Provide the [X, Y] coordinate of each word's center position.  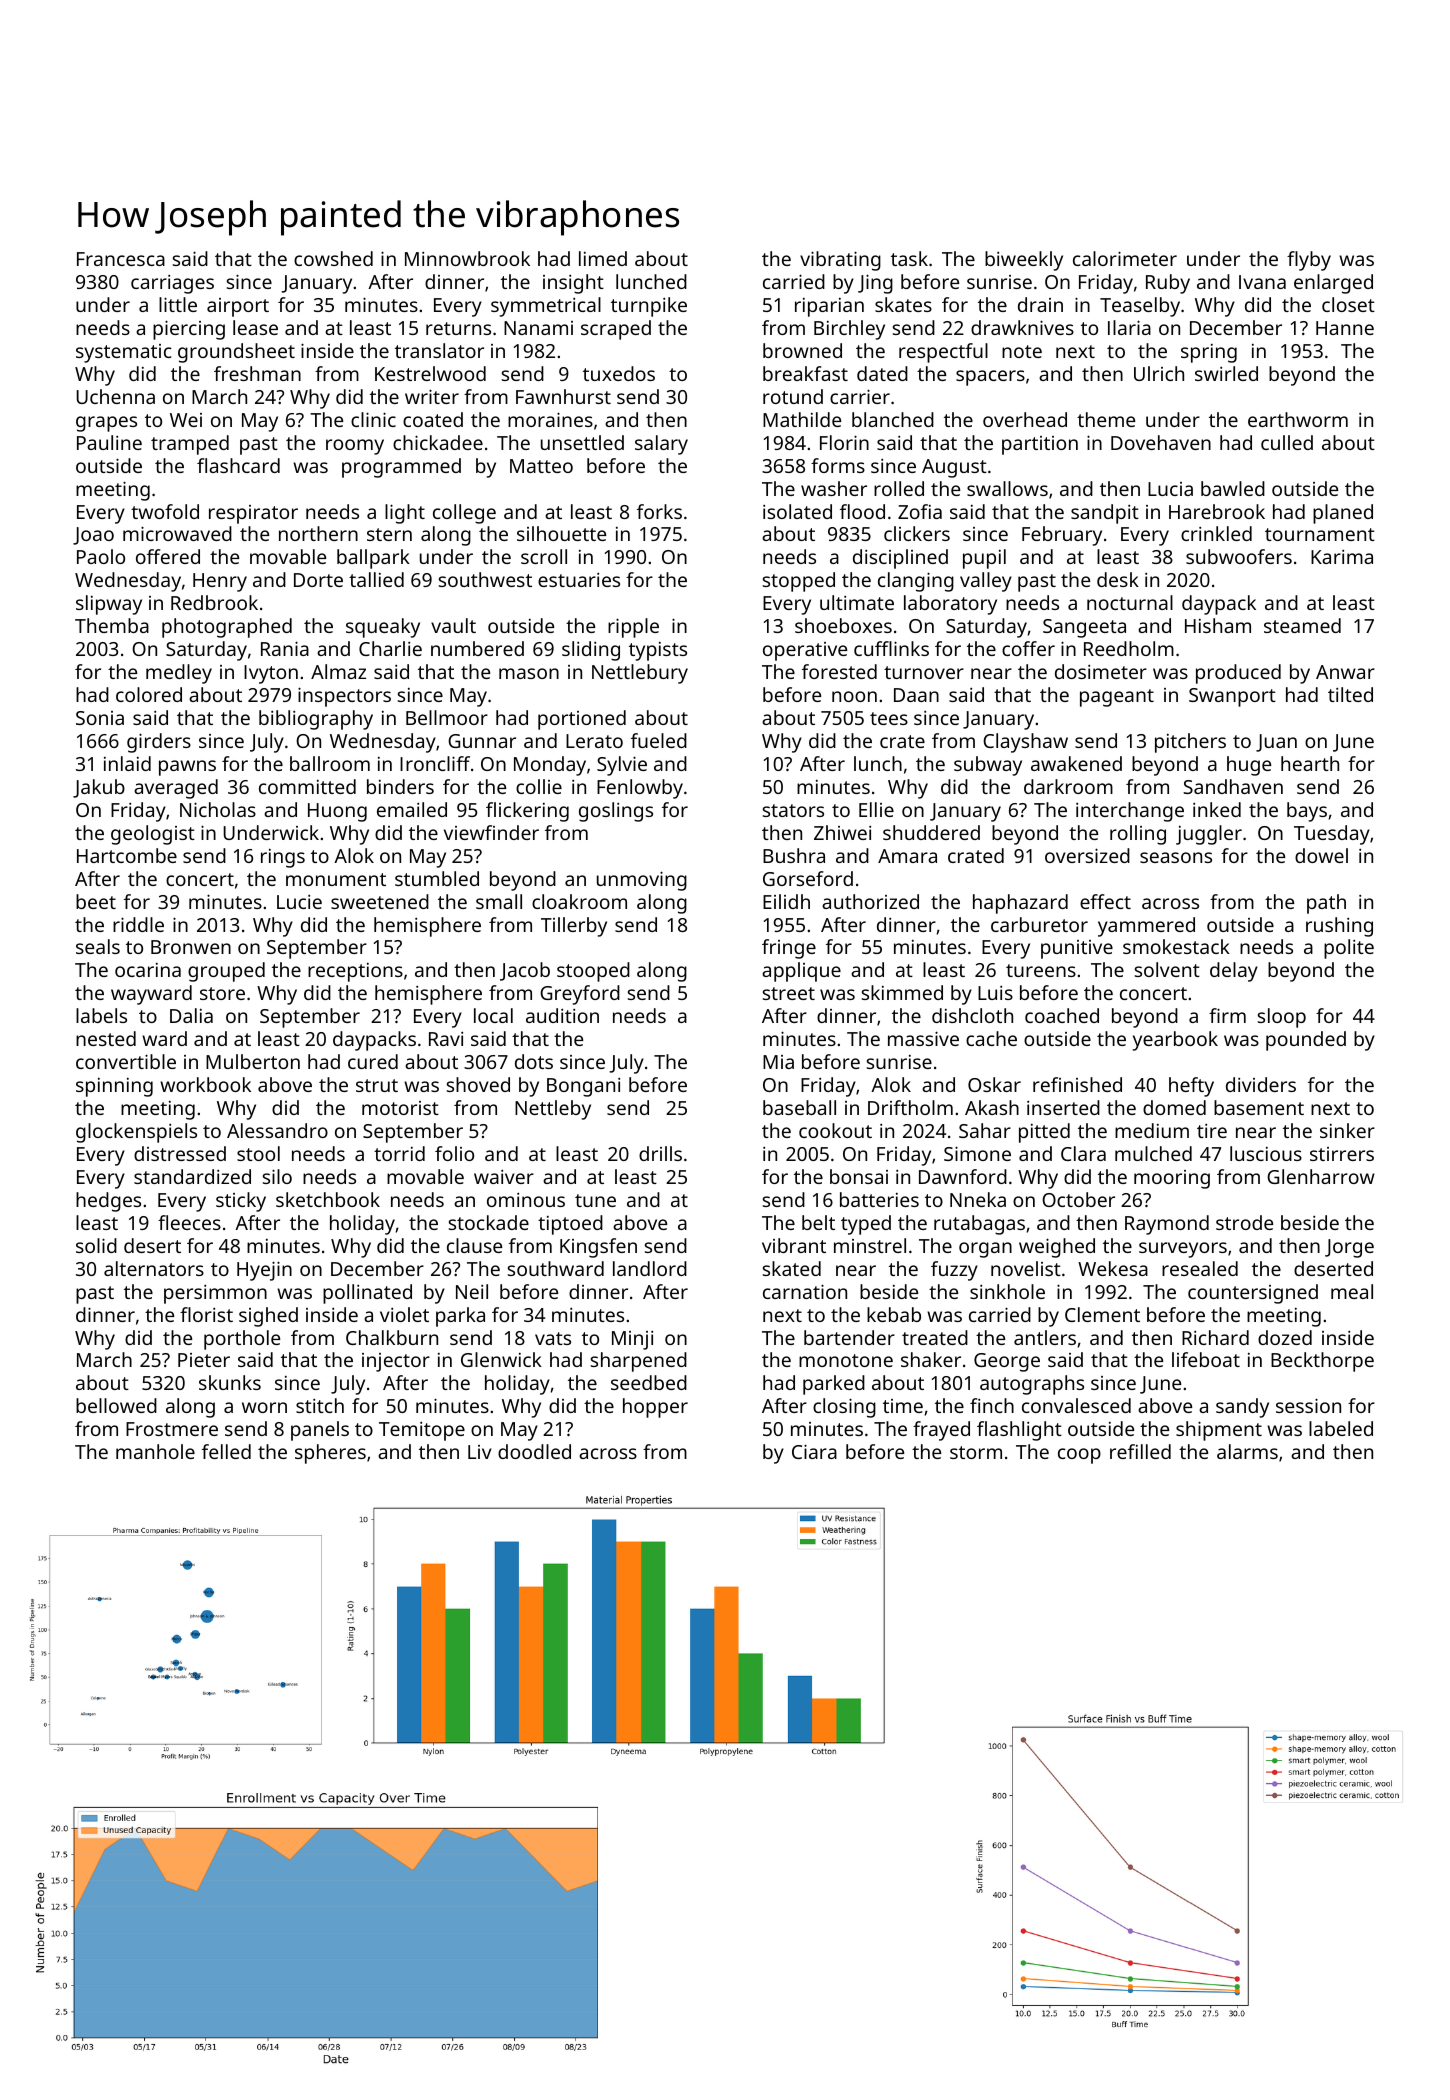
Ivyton [271, 674]
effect [1105, 901]
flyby [1309, 261]
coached [1062, 1015]
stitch [320, 1405]
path [1326, 904]
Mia [778, 1062]
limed [603, 258]
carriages [172, 284]
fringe [789, 949]
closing [844, 1408]
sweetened [380, 901]
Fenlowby [640, 789]
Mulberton [253, 1061]
